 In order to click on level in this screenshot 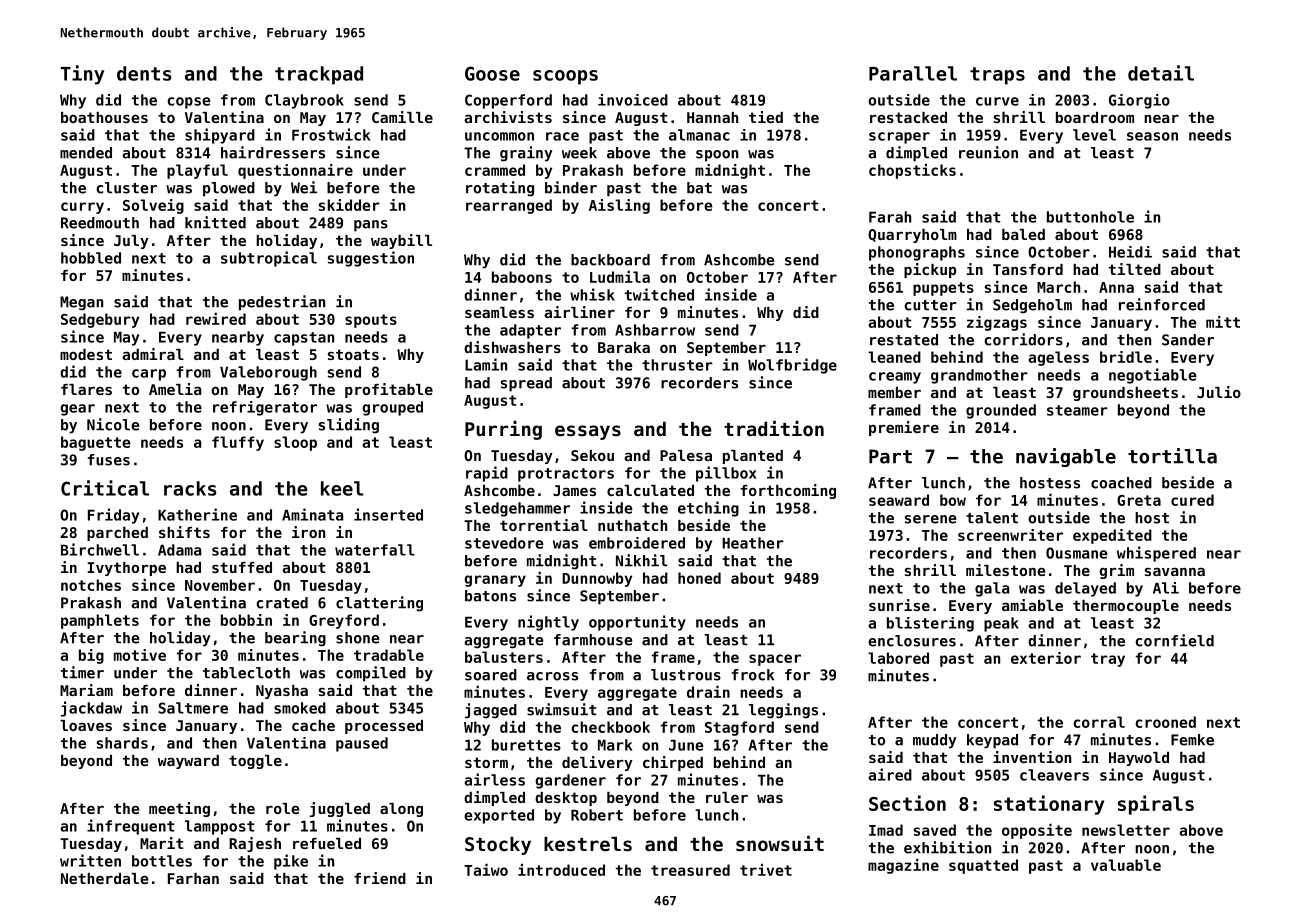, I will do `click(1094, 135)`.
